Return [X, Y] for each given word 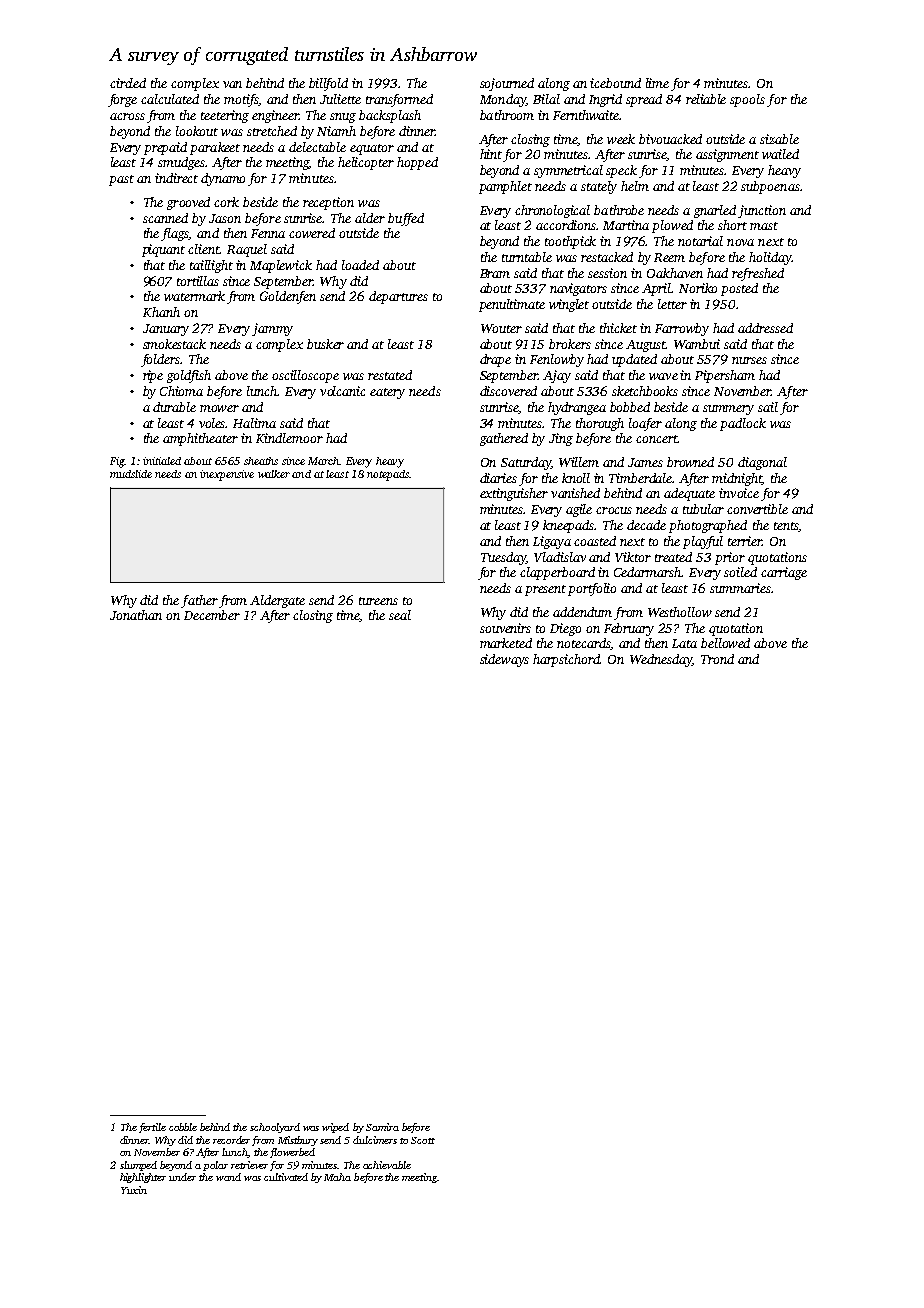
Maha [337, 1177]
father [199, 601]
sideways [504, 660]
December [212, 615]
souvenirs [505, 628]
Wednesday [661, 660]
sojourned [507, 84]
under [182, 1177]
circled [128, 83]
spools [747, 100]
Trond [717, 659]
